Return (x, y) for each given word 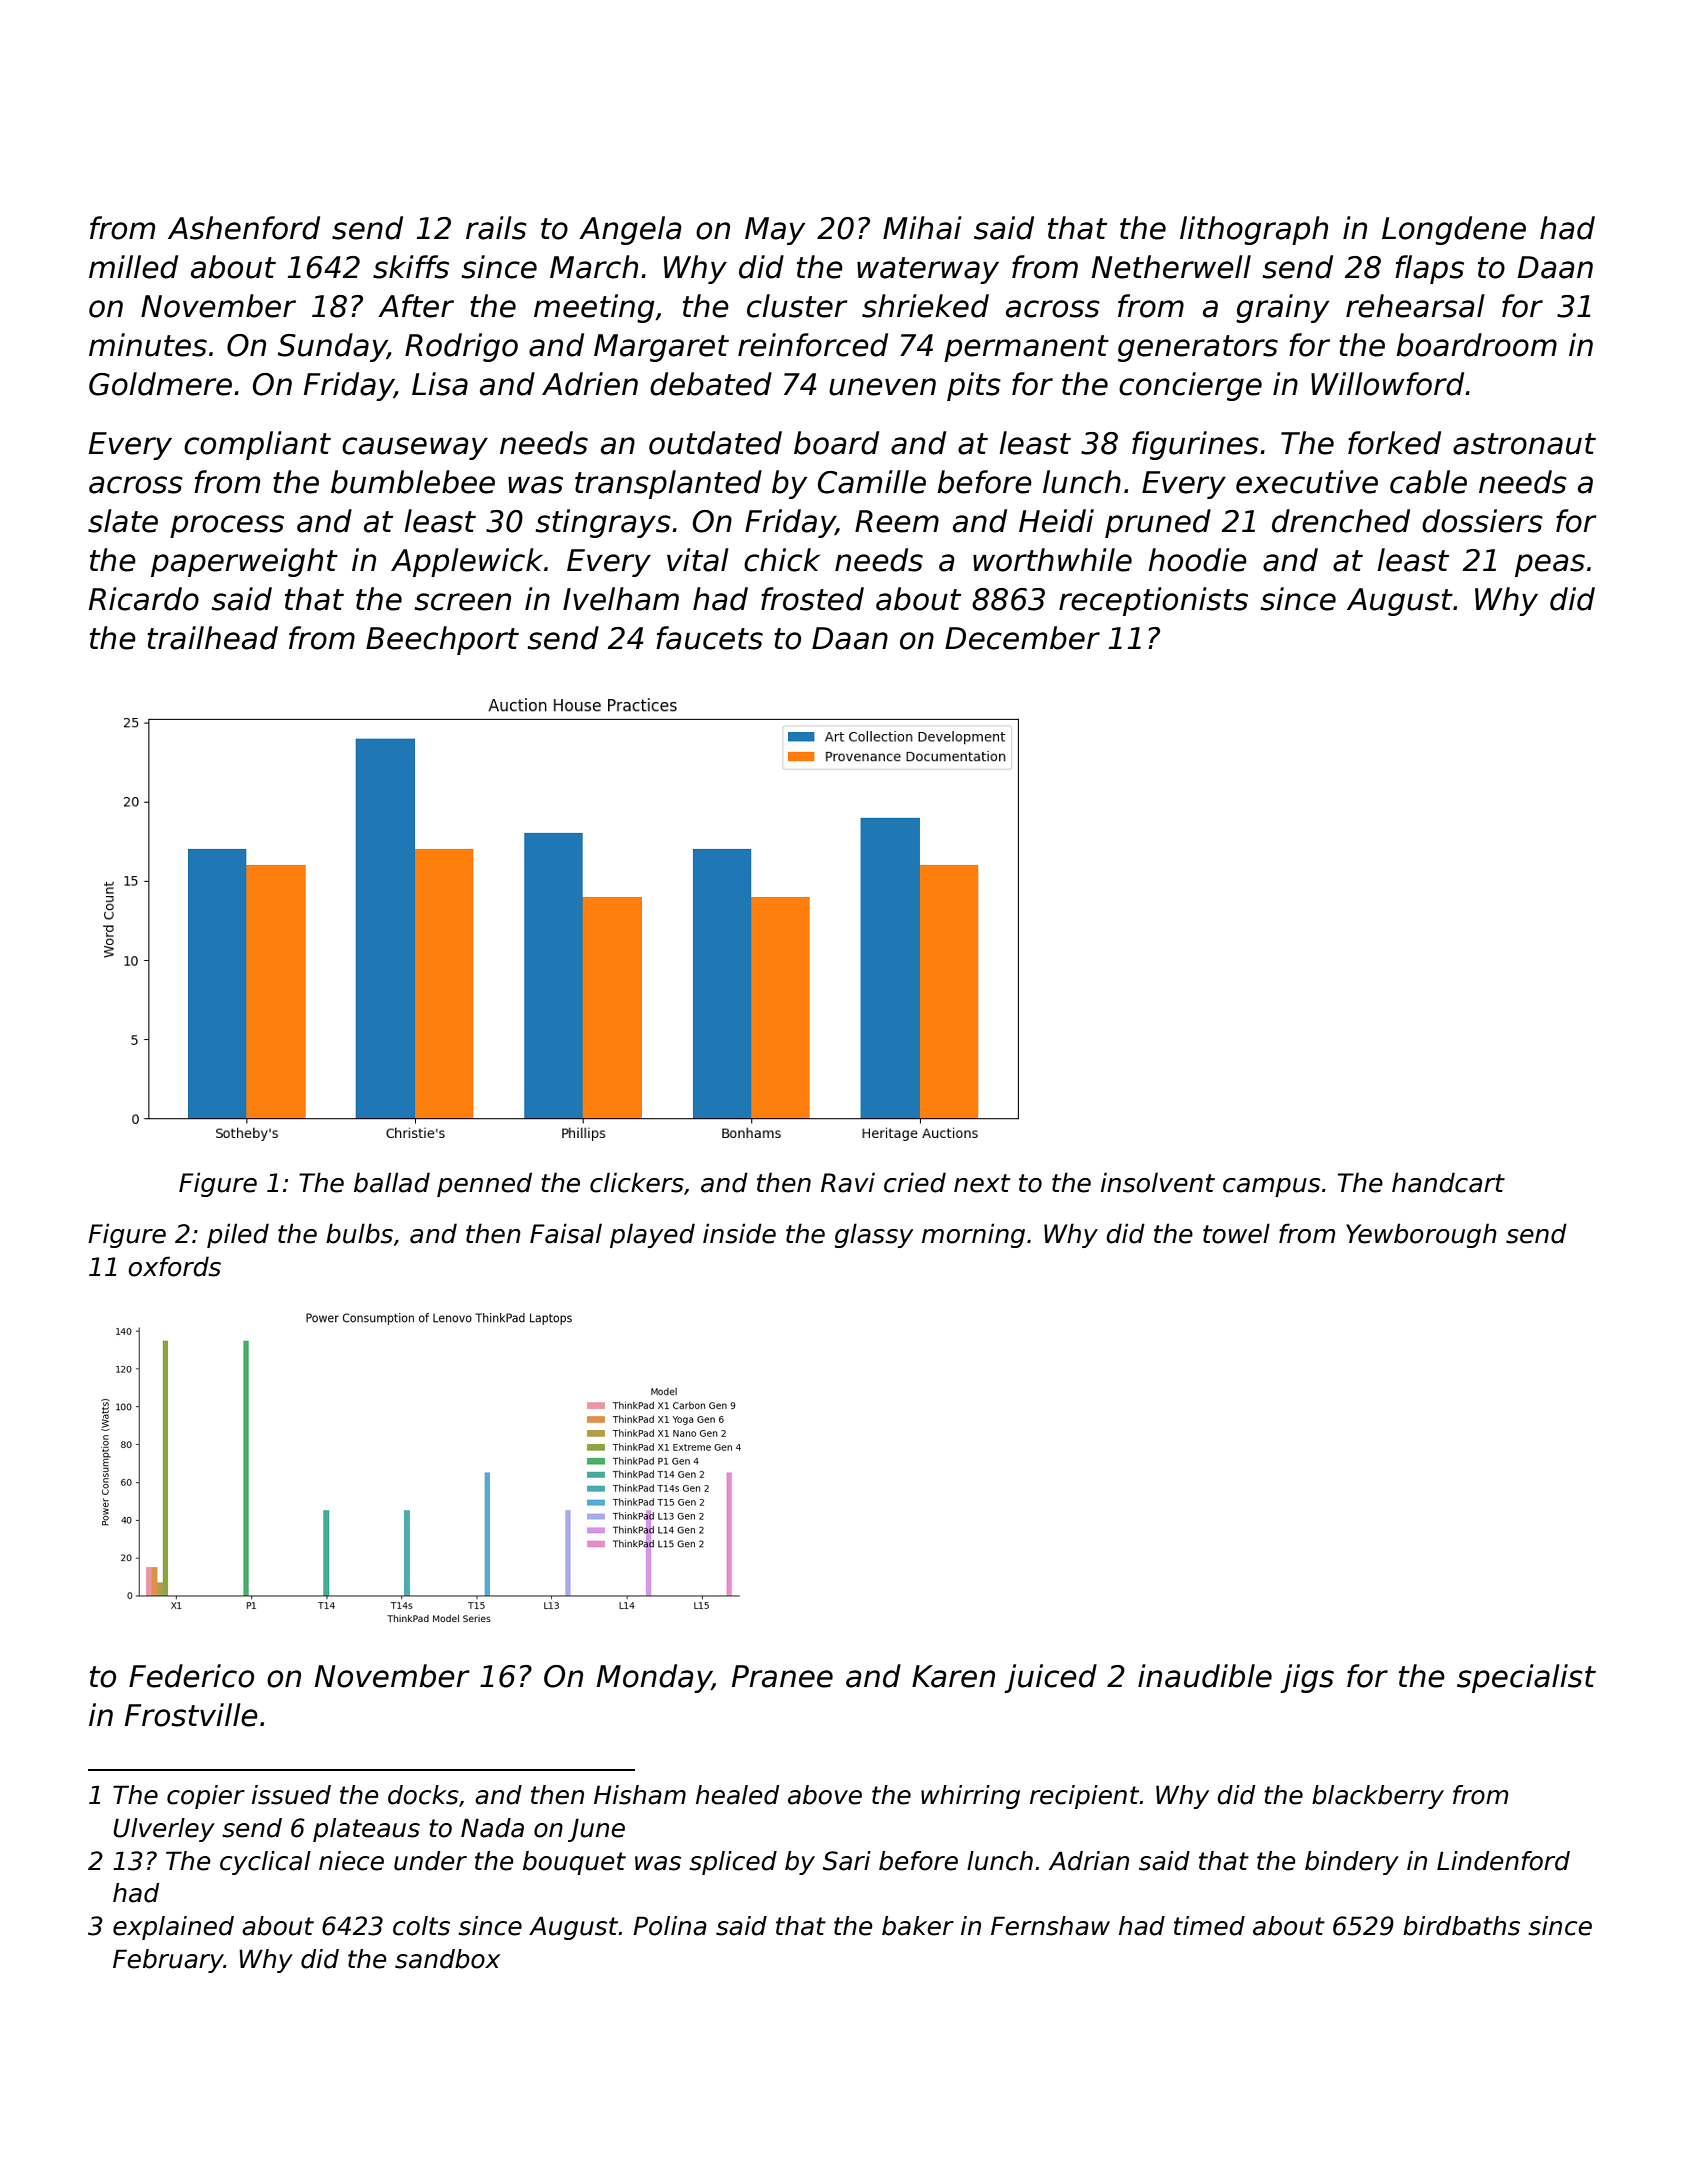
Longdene (1454, 230)
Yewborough (1421, 1235)
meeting (594, 308)
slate (123, 521)
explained (173, 1928)
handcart (1448, 1182)
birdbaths (1461, 1926)
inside (739, 1233)
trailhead (212, 638)
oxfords (174, 1266)
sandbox (447, 1959)
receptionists (1153, 601)
